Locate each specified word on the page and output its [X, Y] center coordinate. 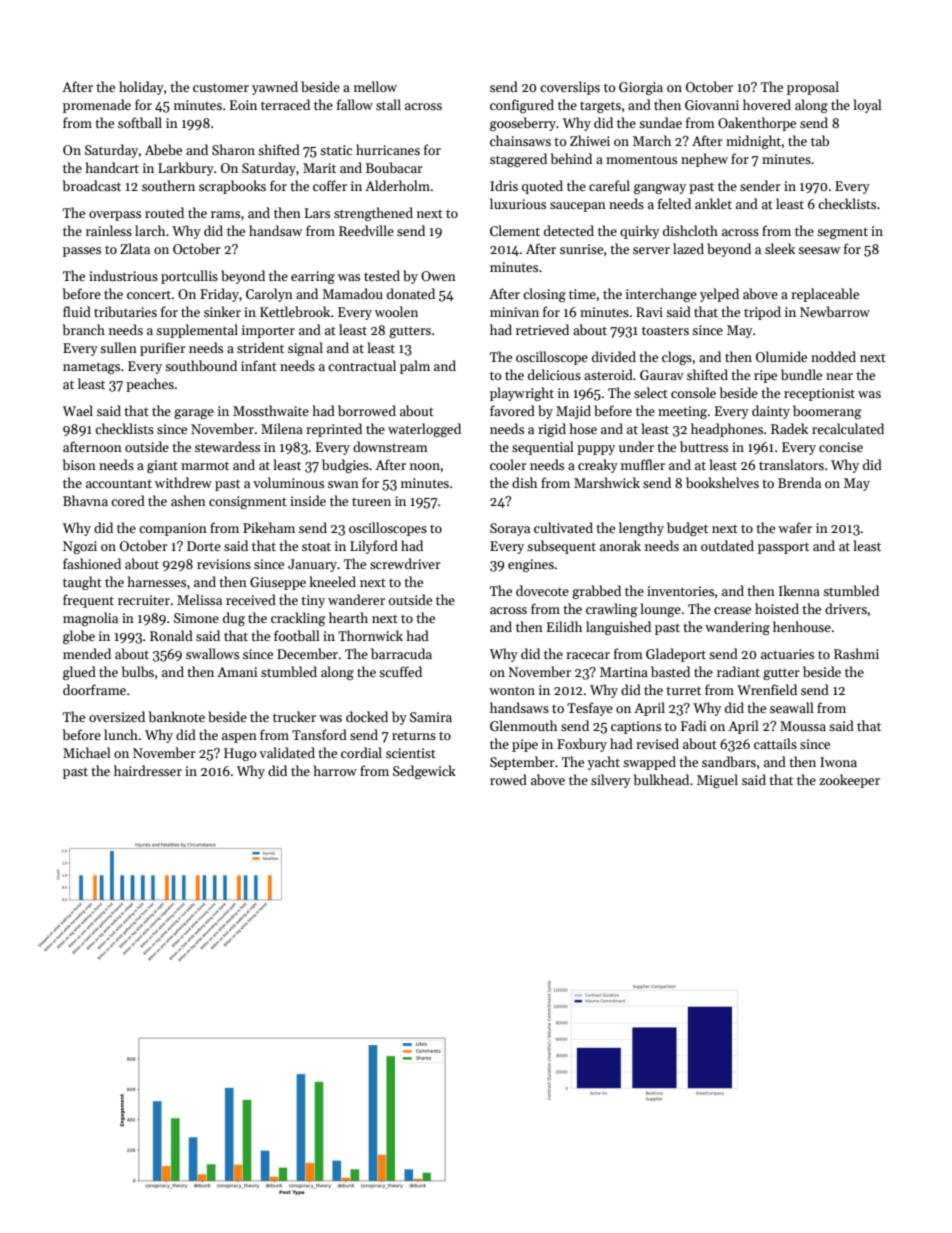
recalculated [848, 428]
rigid [552, 430]
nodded [833, 356]
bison [79, 464]
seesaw [819, 250]
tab [820, 140]
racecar [588, 655]
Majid [573, 412]
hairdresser [148, 770]
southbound [201, 365]
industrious [123, 275]
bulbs [138, 671]
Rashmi [856, 653]
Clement [515, 230]
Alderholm [397, 185]
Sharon [233, 149]
